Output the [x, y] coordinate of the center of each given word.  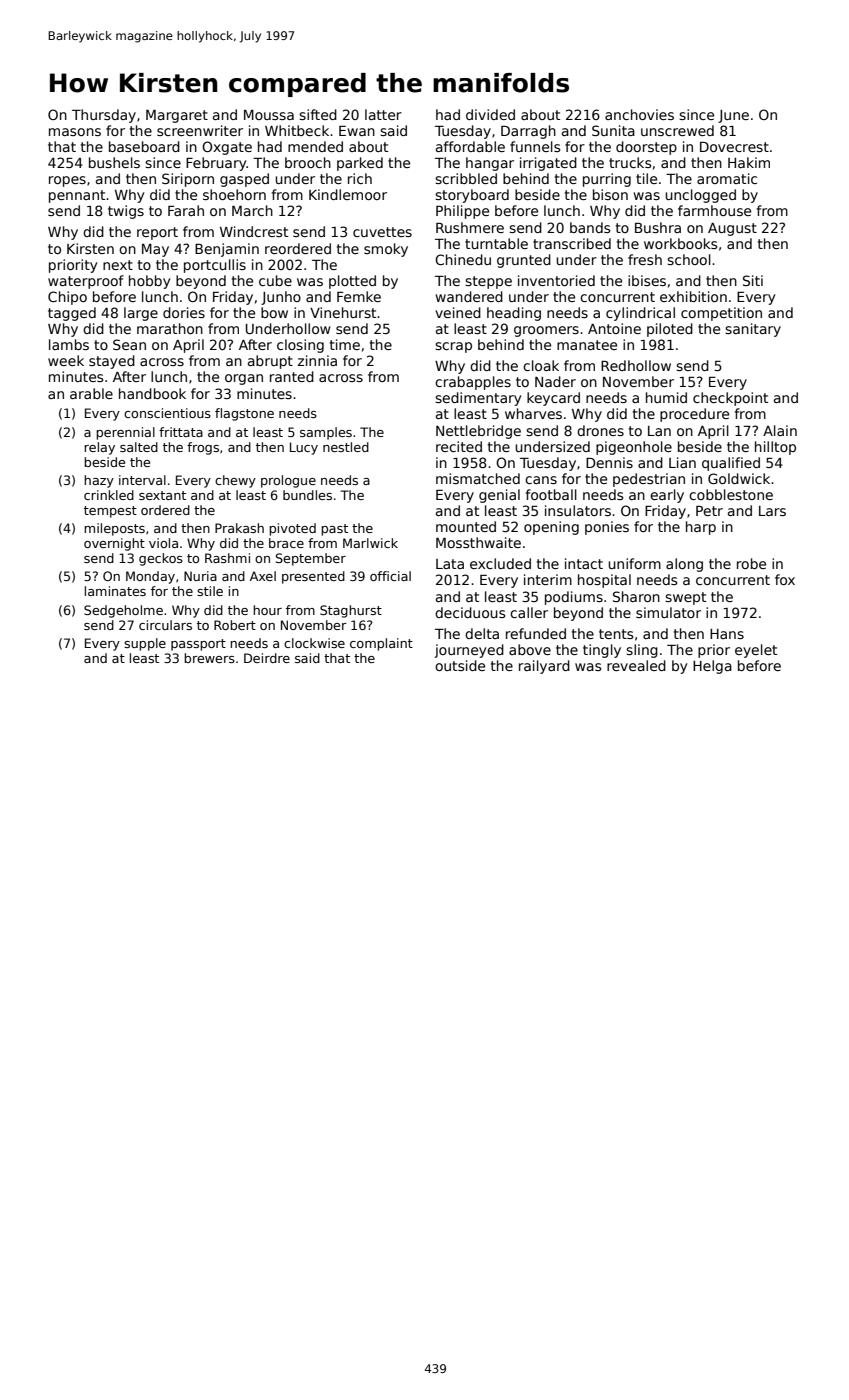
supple [145, 644]
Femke [359, 296]
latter [383, 114]
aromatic [727, 178]
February [216, 164]
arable [91, 393]
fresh [645, 259]
